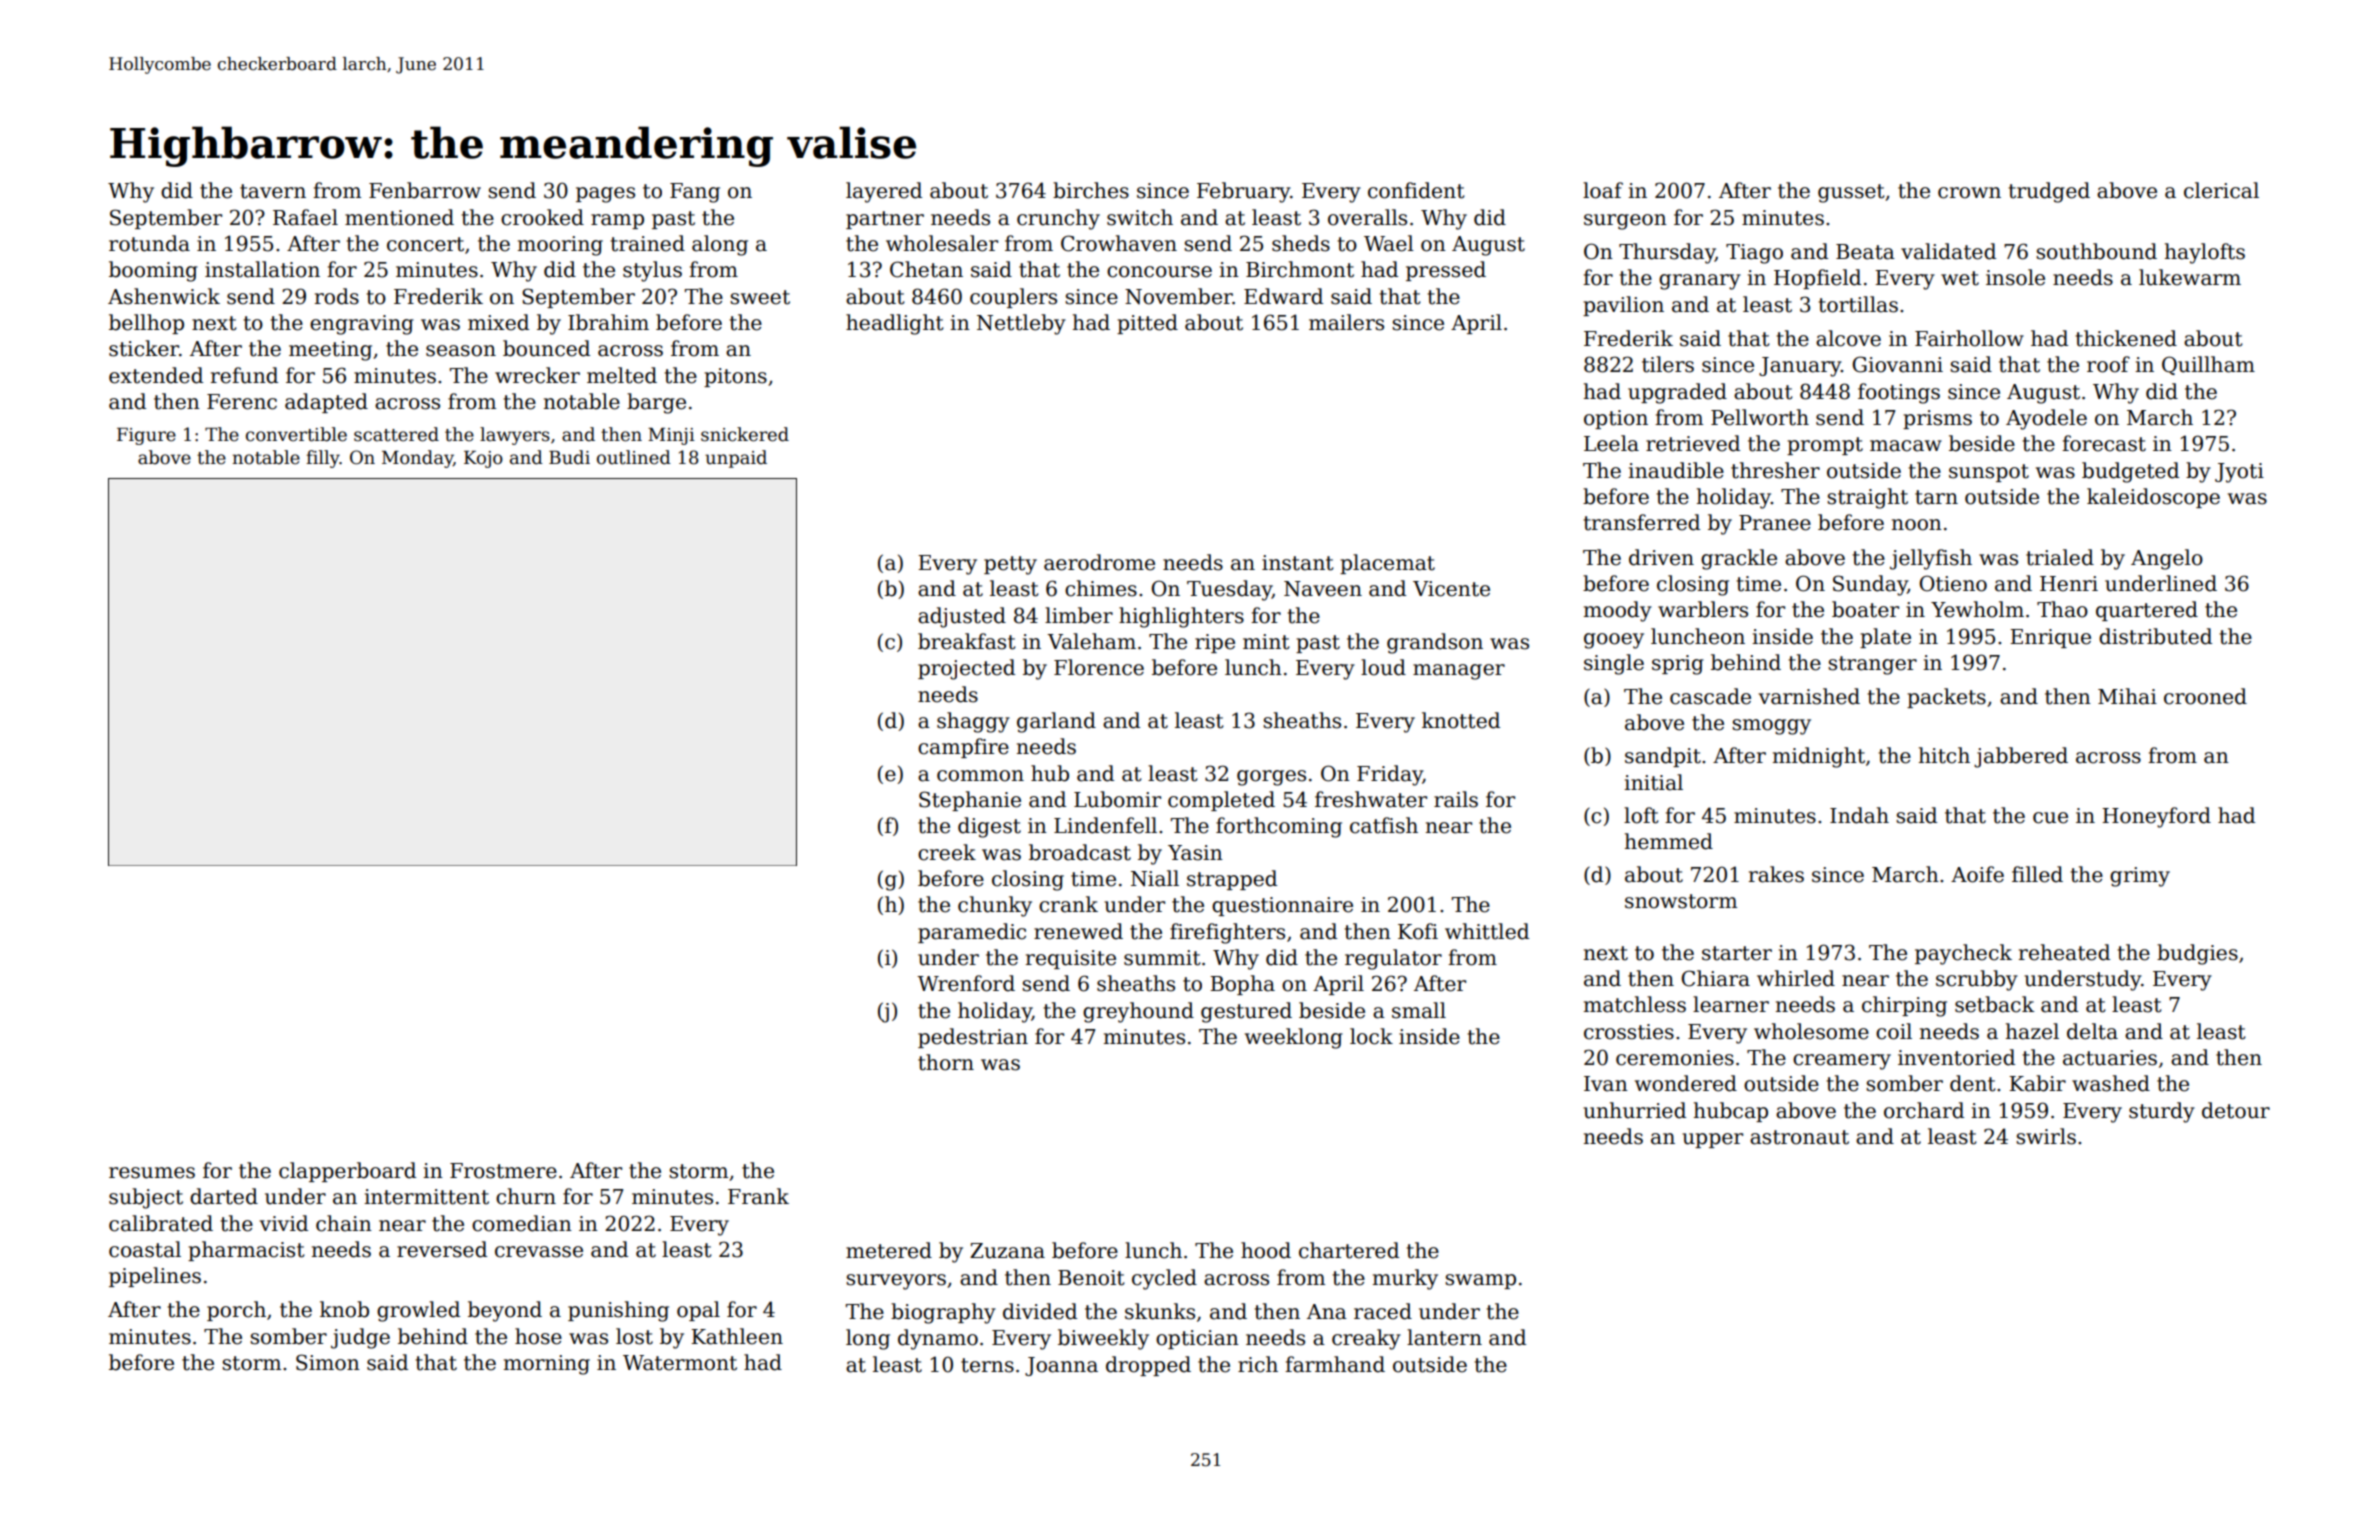 The height and width of the document is (1540, 2380). What do you see at coordinates (2140, 877) in the document?
I see `grimy` at bounding box center [2140, 877].
